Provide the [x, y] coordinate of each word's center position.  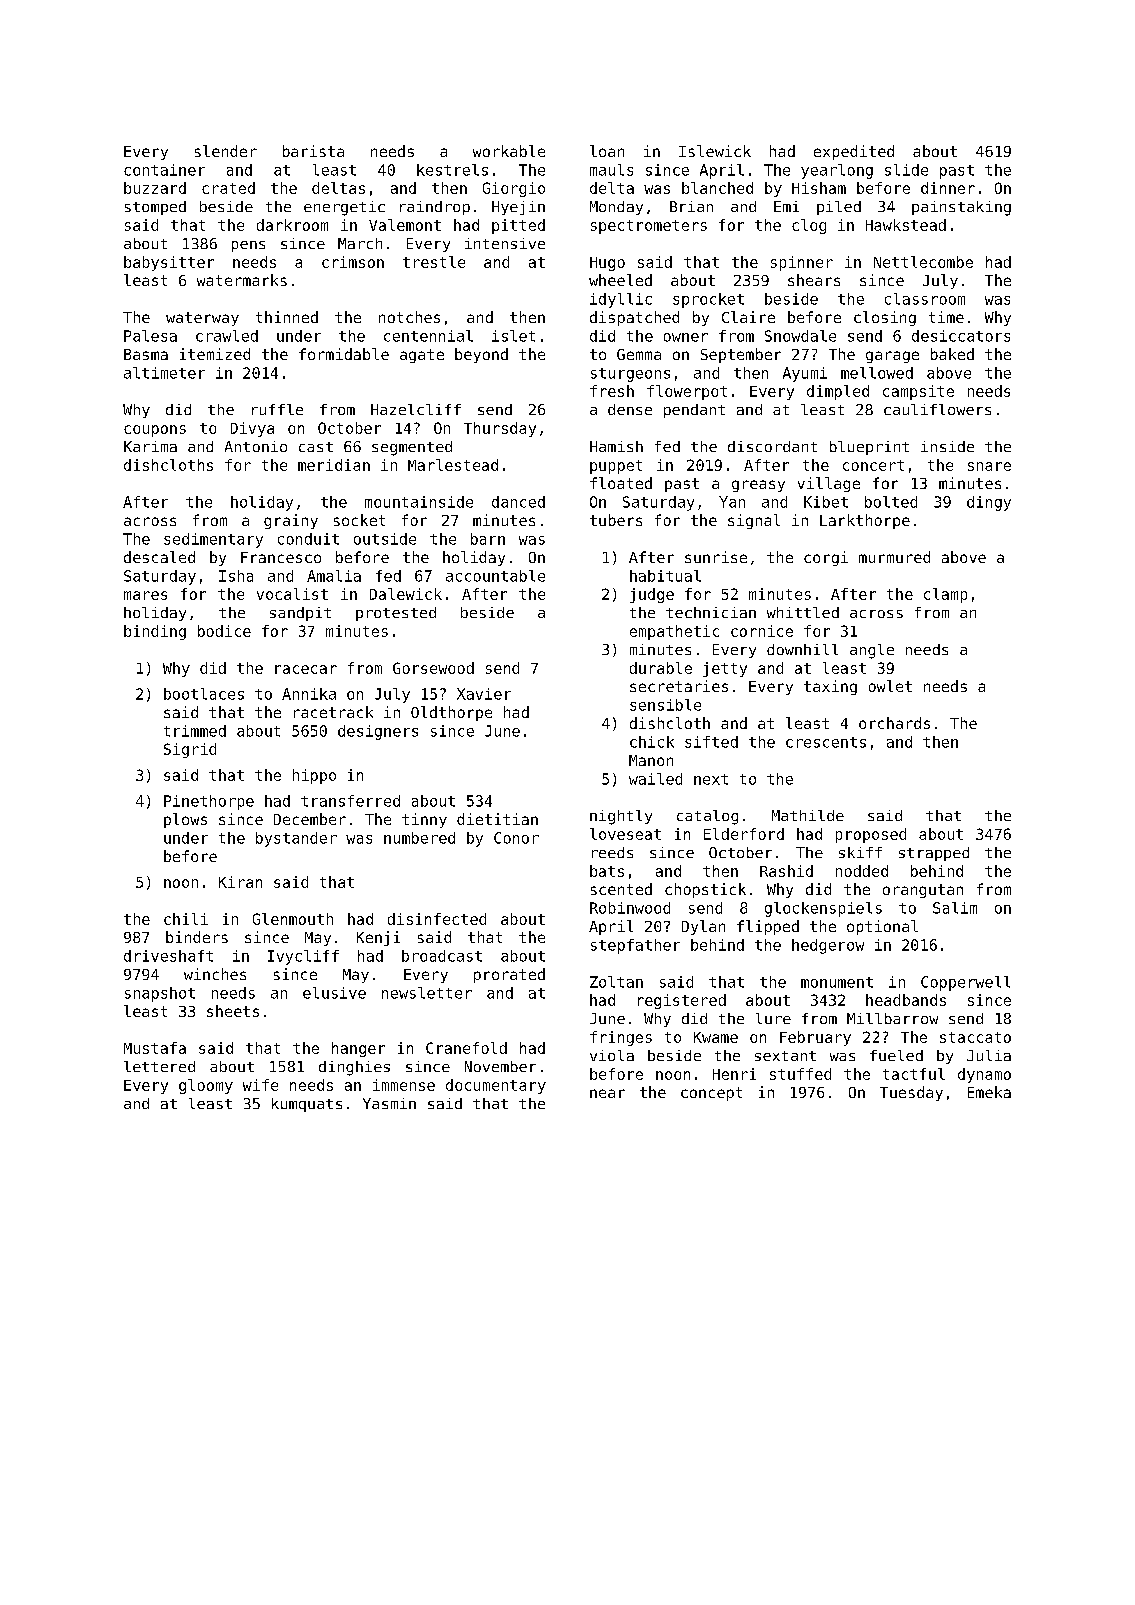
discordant [772, 446]
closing [885, 318]
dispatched [634, 318]
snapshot [160, 994]
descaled [159, 557]
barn [488, 539]
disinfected [437, 919]
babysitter [169, 263]
